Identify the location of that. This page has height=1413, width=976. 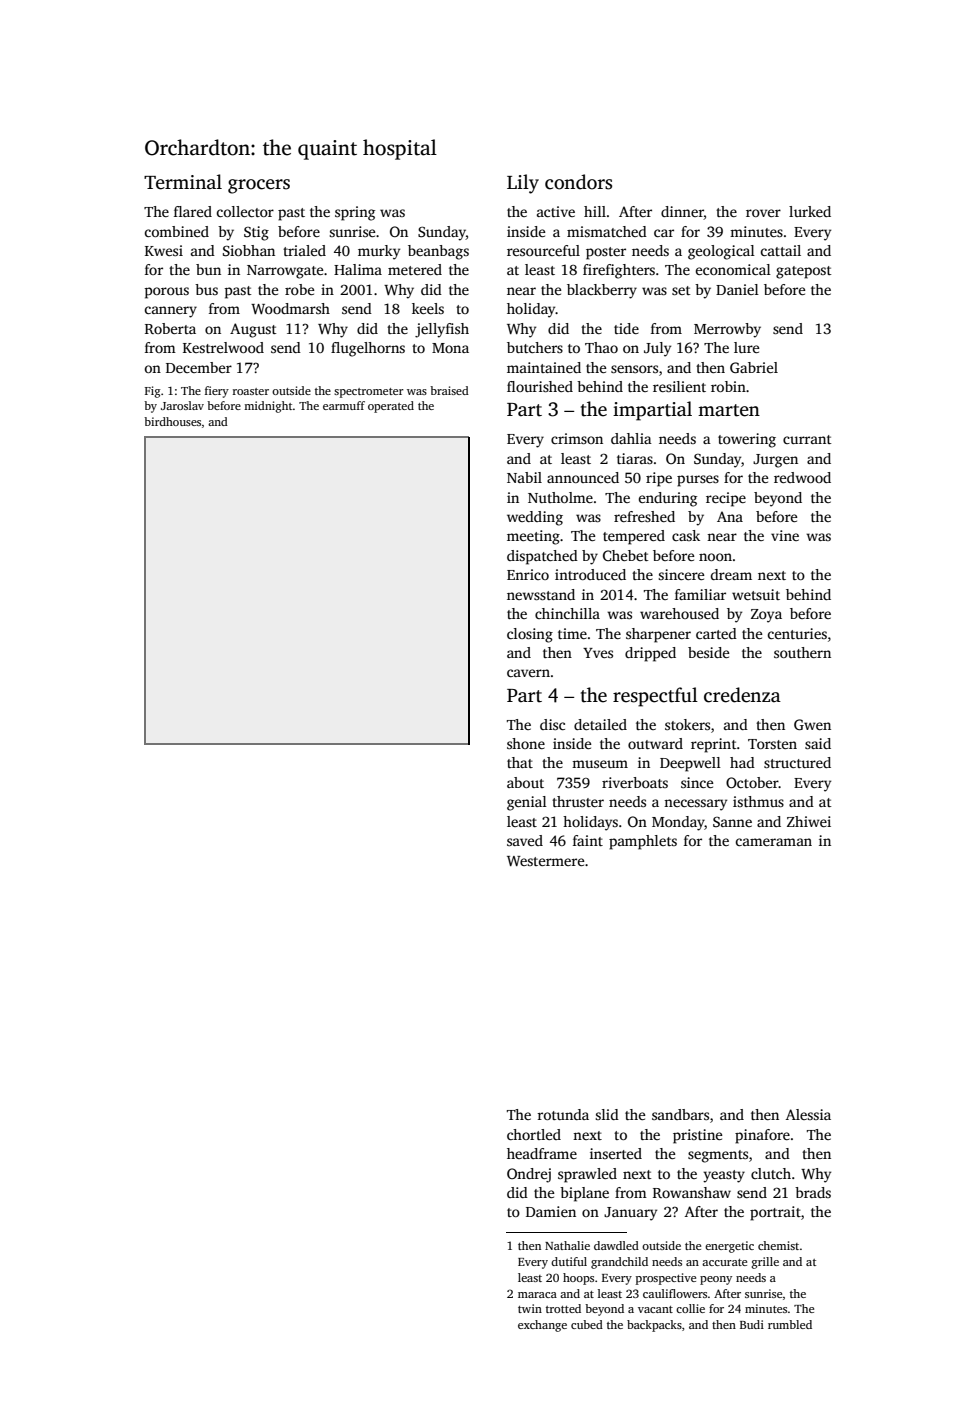
(520, 762).
